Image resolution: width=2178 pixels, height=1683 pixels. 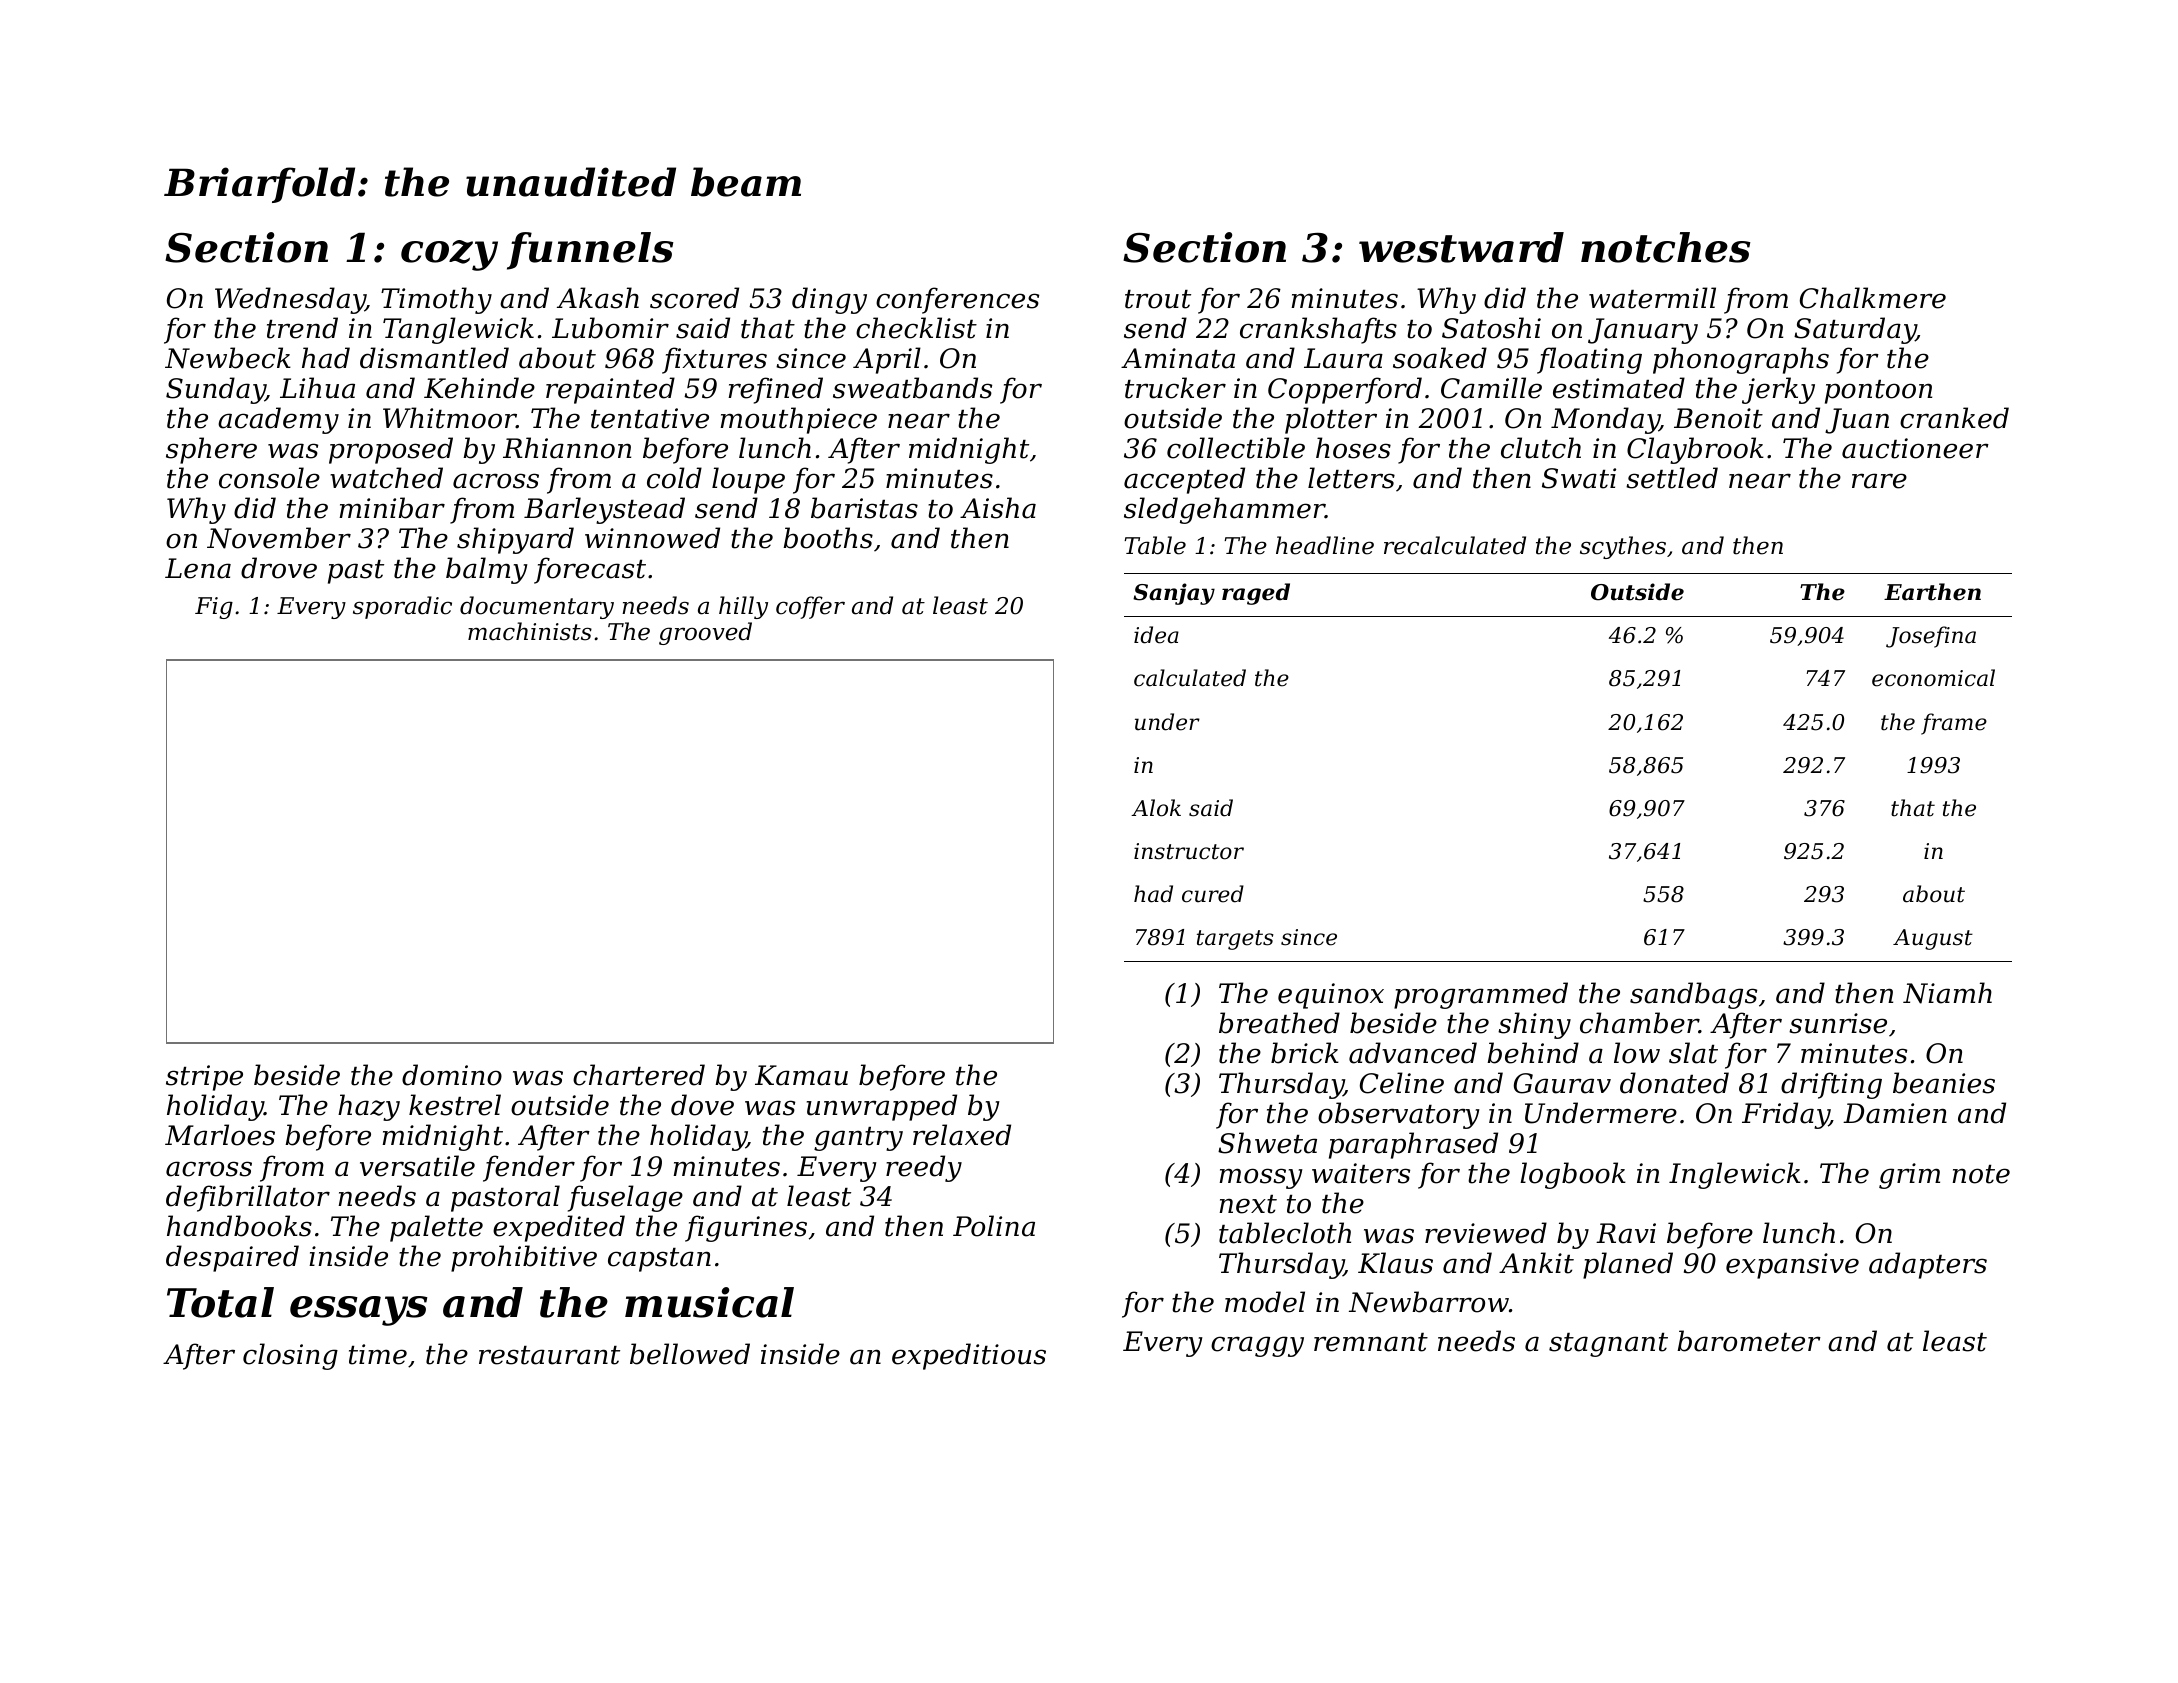 What do you see at coordinates (290, 1356) in the page?
I see `closing` at bounding box center [290, 1356].
